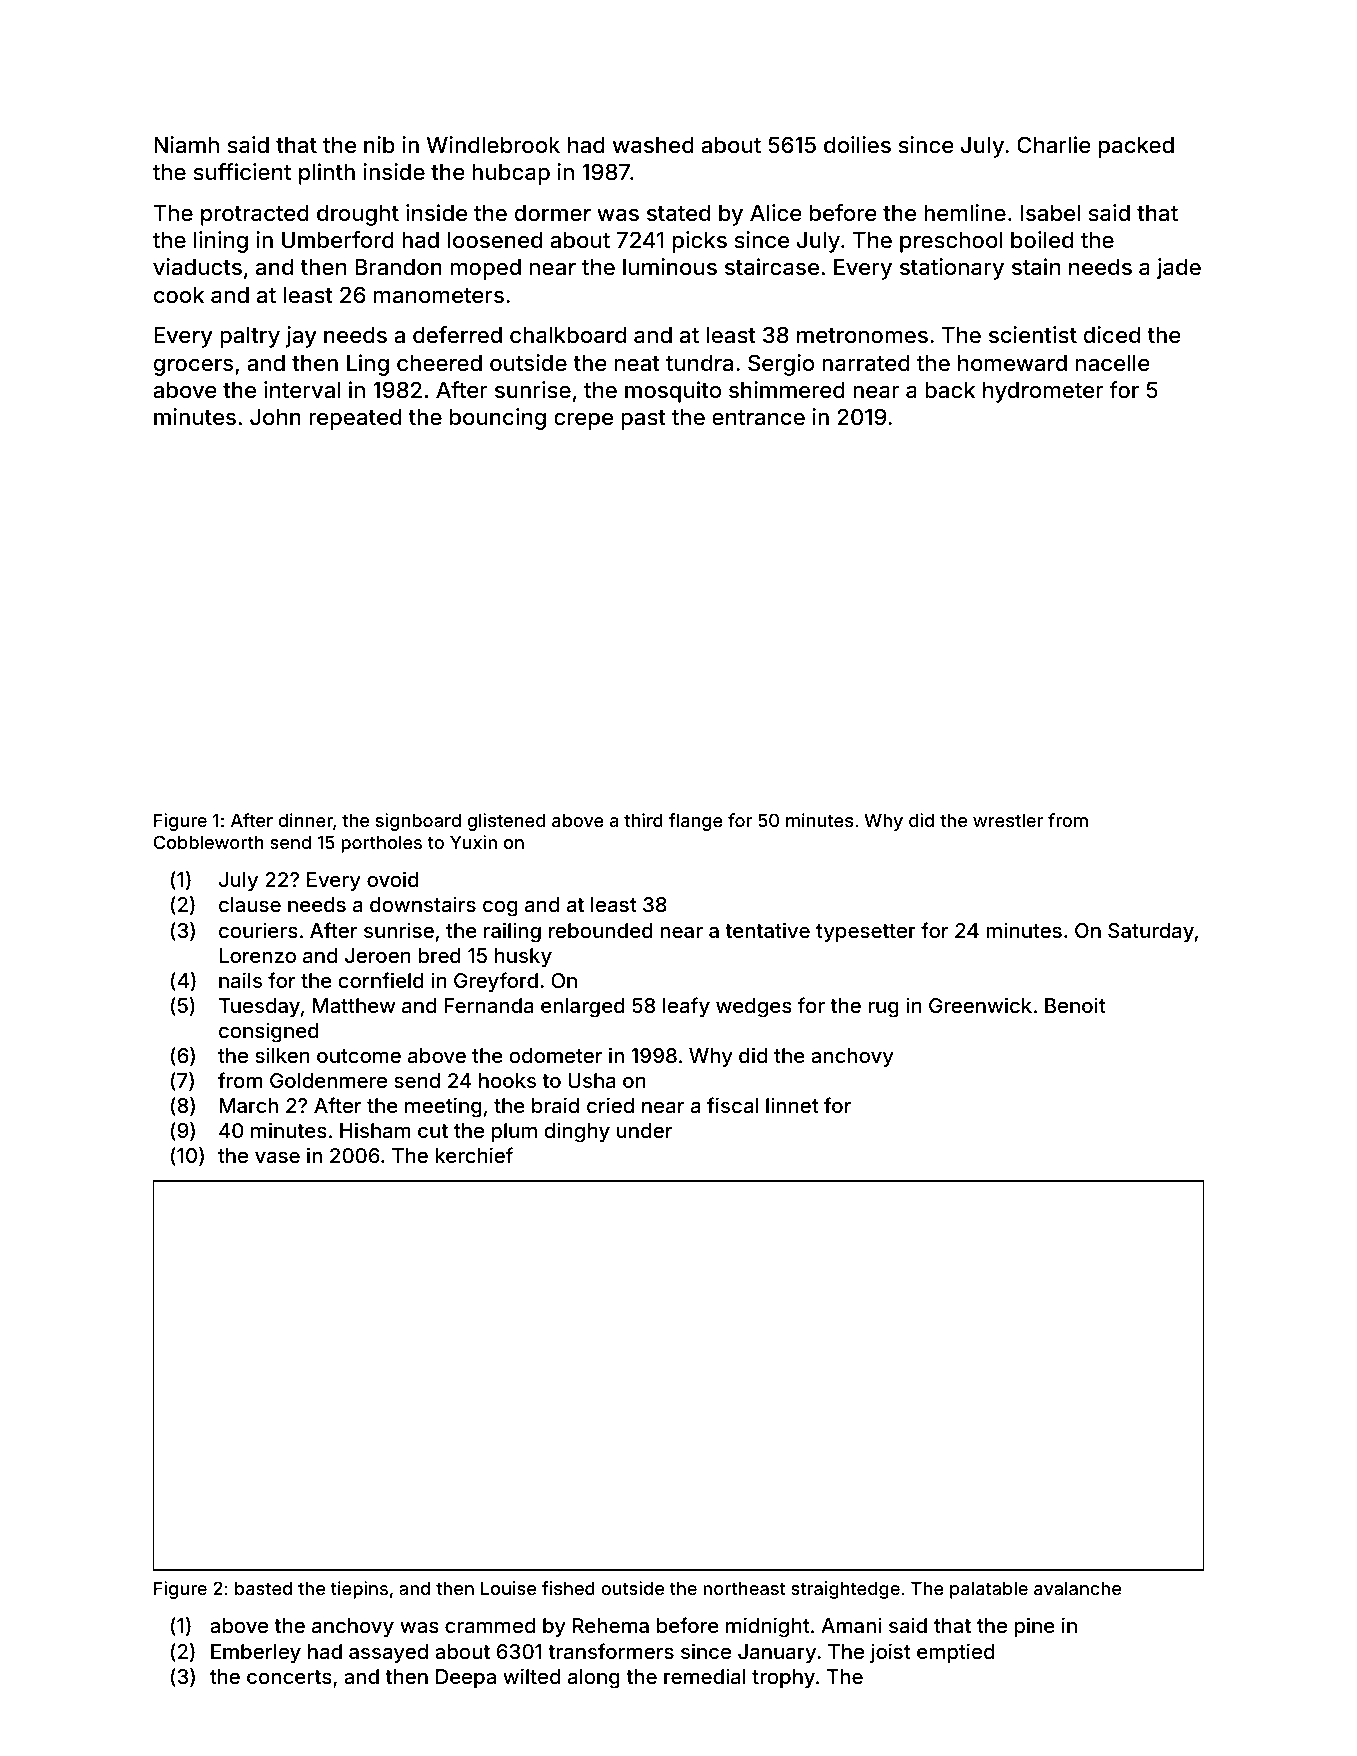 The width and height of the page is (1357, 1756). Describe the element at coordinates (772, 267) in the page. I see `staircase` at that location.
